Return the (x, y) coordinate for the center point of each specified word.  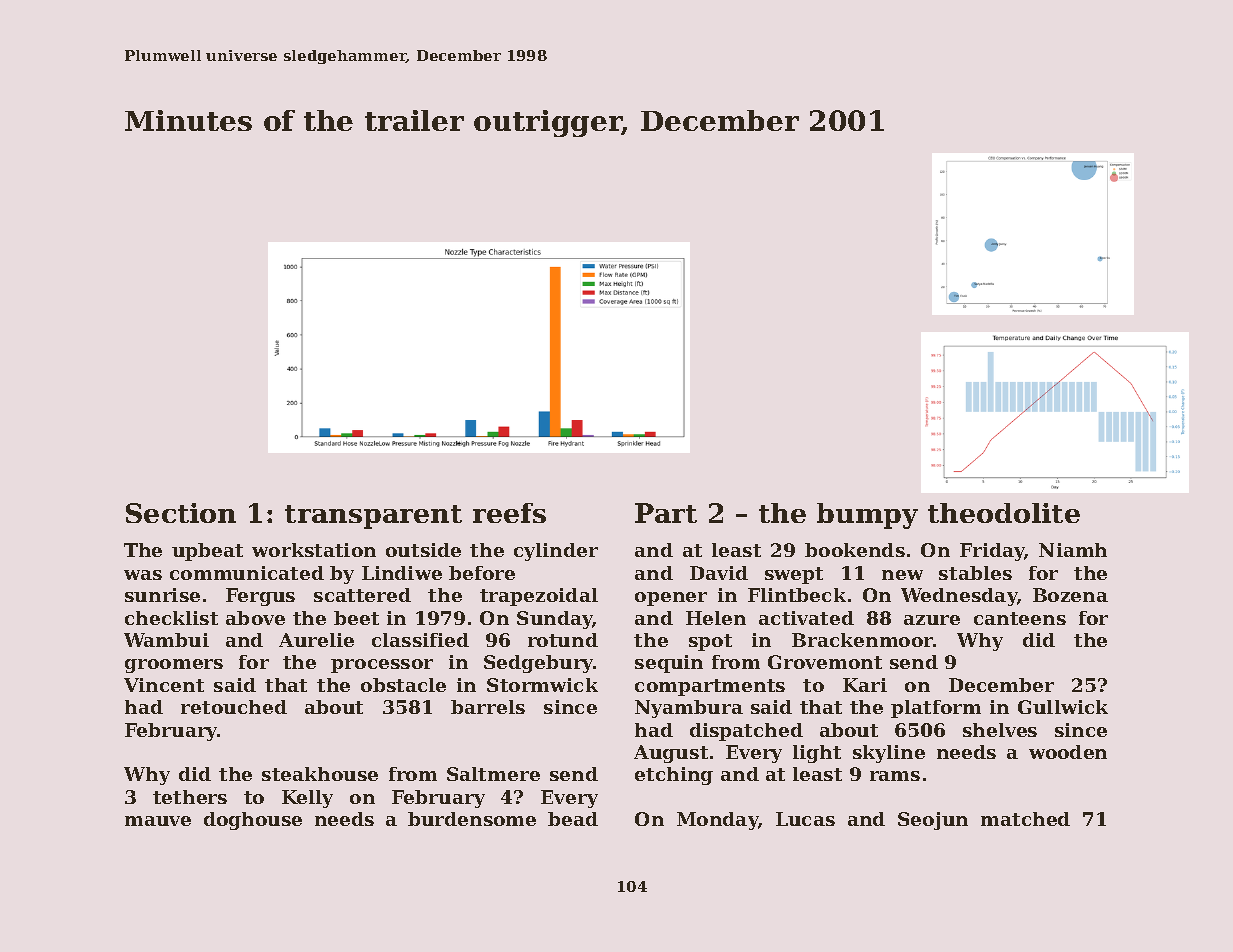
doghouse (253, 821)
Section (181, 513)
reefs (509, 513)
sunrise (162, 595)
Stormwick (542, 685)
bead (573, 819)
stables (975, 573)
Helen (716, 618)
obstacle (403, 685)
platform (936, 709)
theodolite (1004, 513)
